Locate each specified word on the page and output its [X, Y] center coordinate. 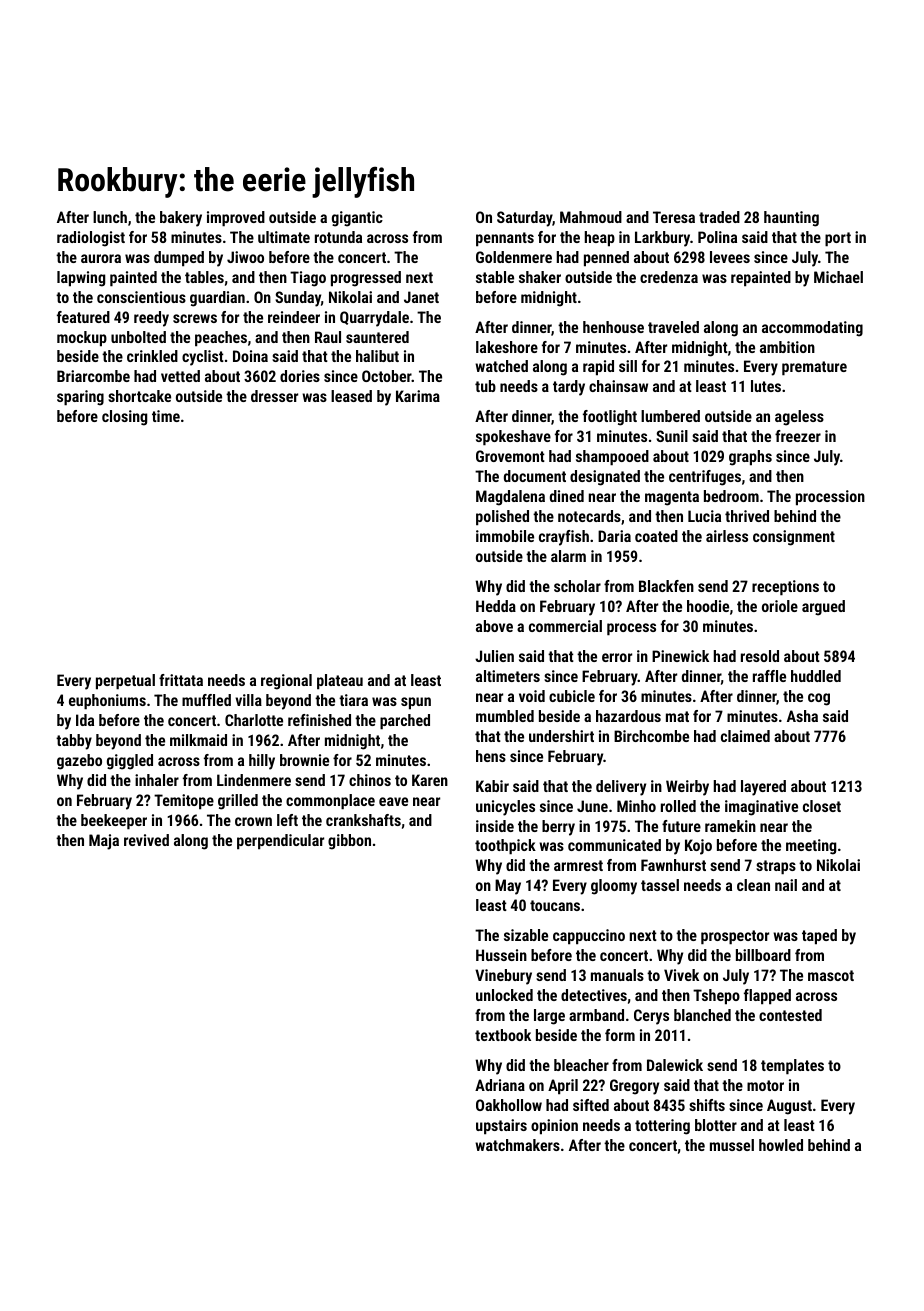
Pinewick [680, 656]
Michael [838, 277]
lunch [110, 217]
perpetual [125, 682]
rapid [598, 368]
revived [146, 840]
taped [819, 937]
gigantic [357, 219]
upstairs [501, 1127]
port [838, 239]
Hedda [496, 606]
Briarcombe [93, 376]
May [508, 887]
